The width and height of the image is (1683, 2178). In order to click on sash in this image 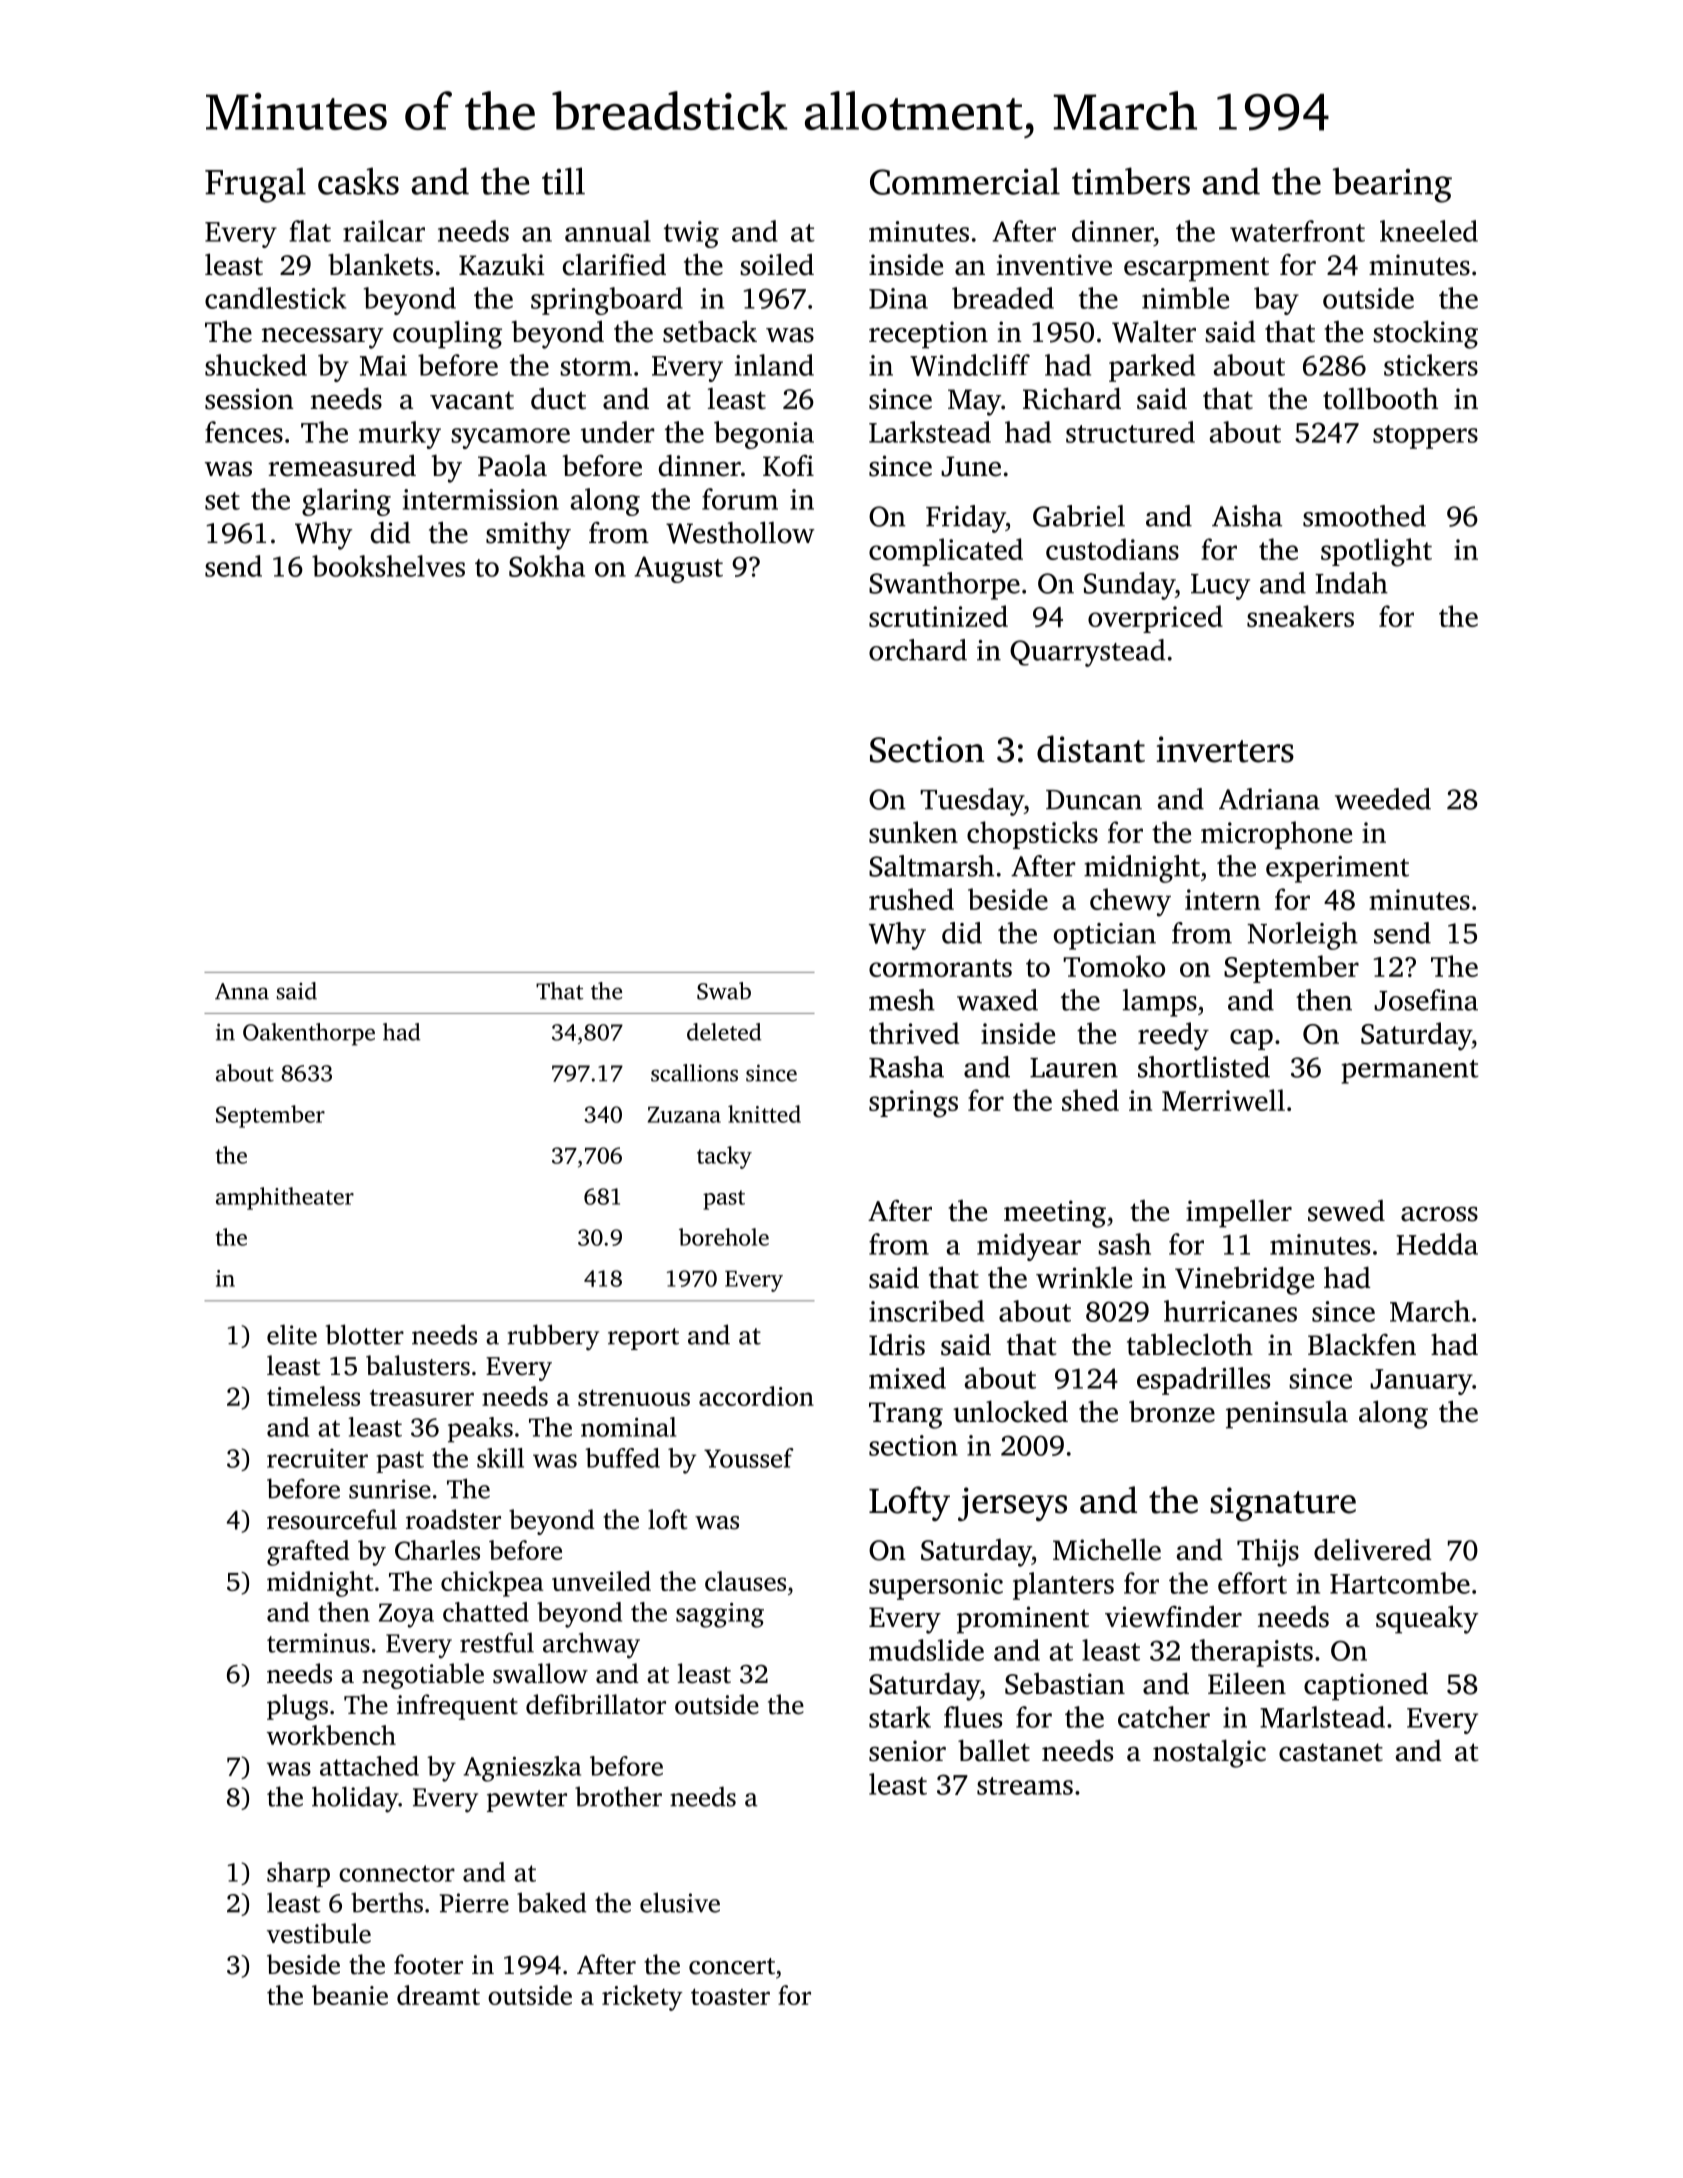, I will do `click(1124, 1244)`.
